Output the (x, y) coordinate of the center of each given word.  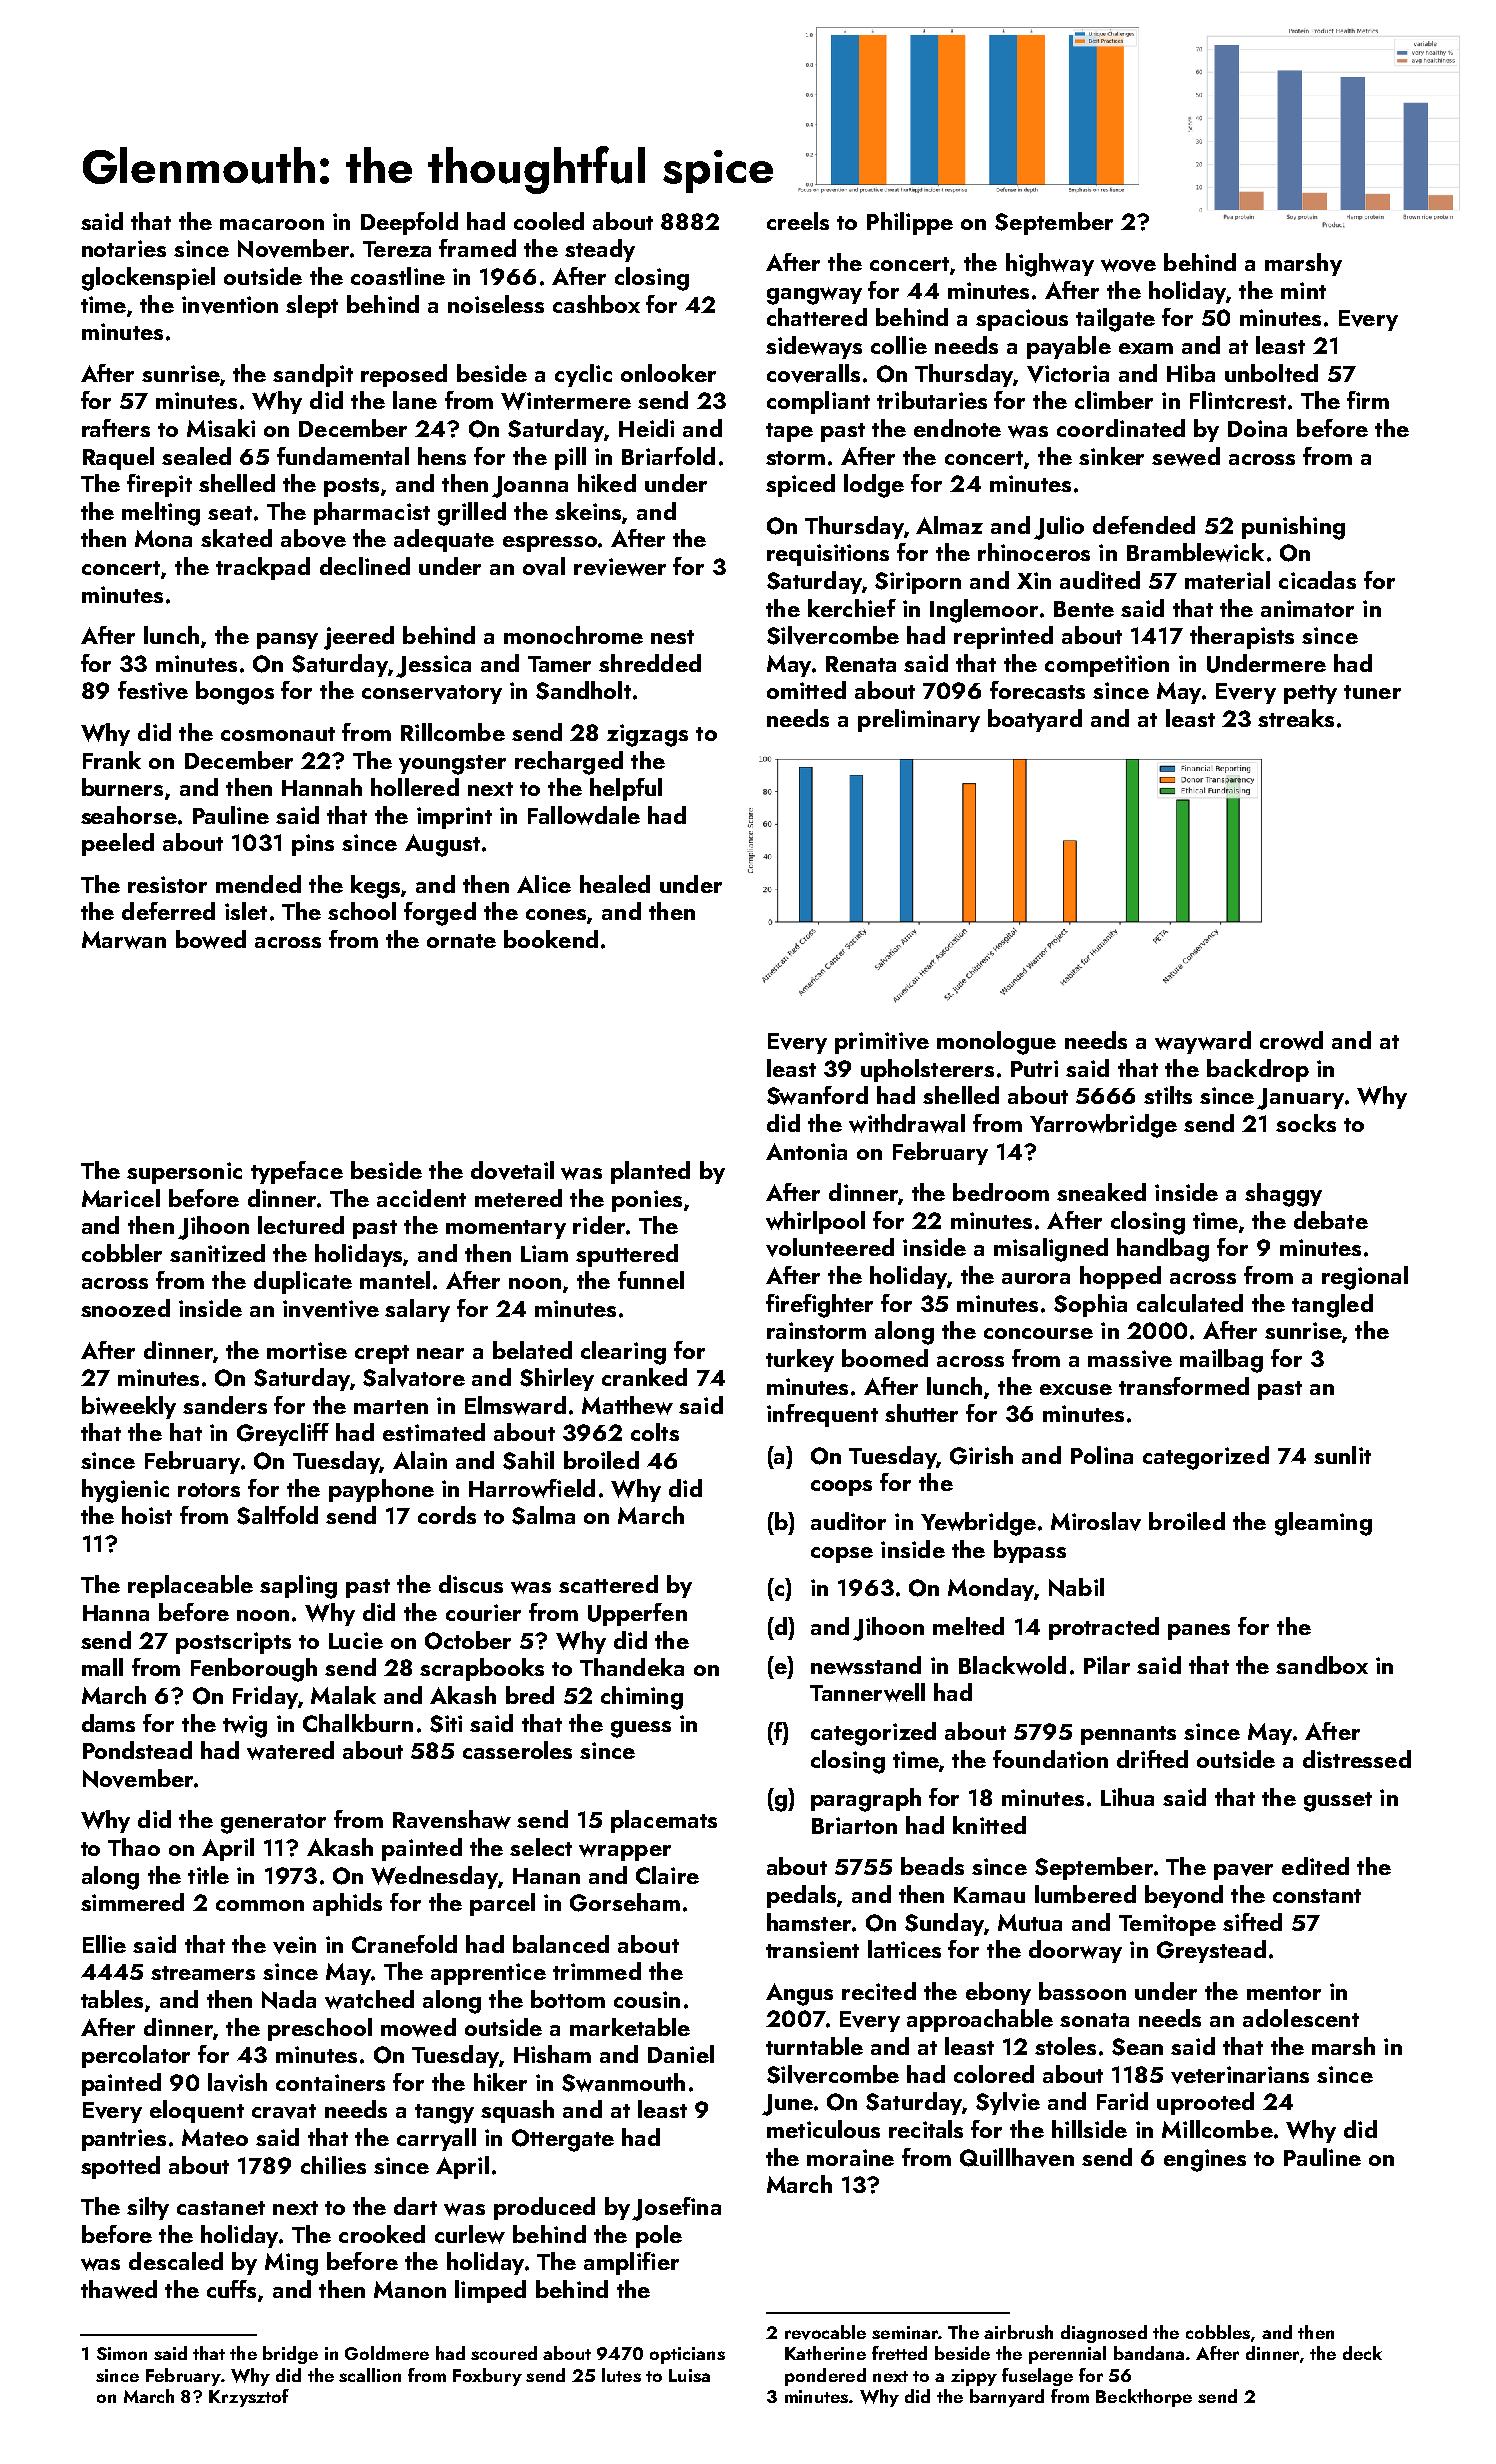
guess (641, 1729)
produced (544, 2208)
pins (313, 845)
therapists (1242, 637)
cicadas (1317, 580)
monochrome (573, 635)
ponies (647, 1201)
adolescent (1301, 2018)
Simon (122, 2353)
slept (312, 306)
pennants (1128, 1735)
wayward (1203, 1042)
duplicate (303, 1282)
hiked (607, 483)
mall (102, 1667)
